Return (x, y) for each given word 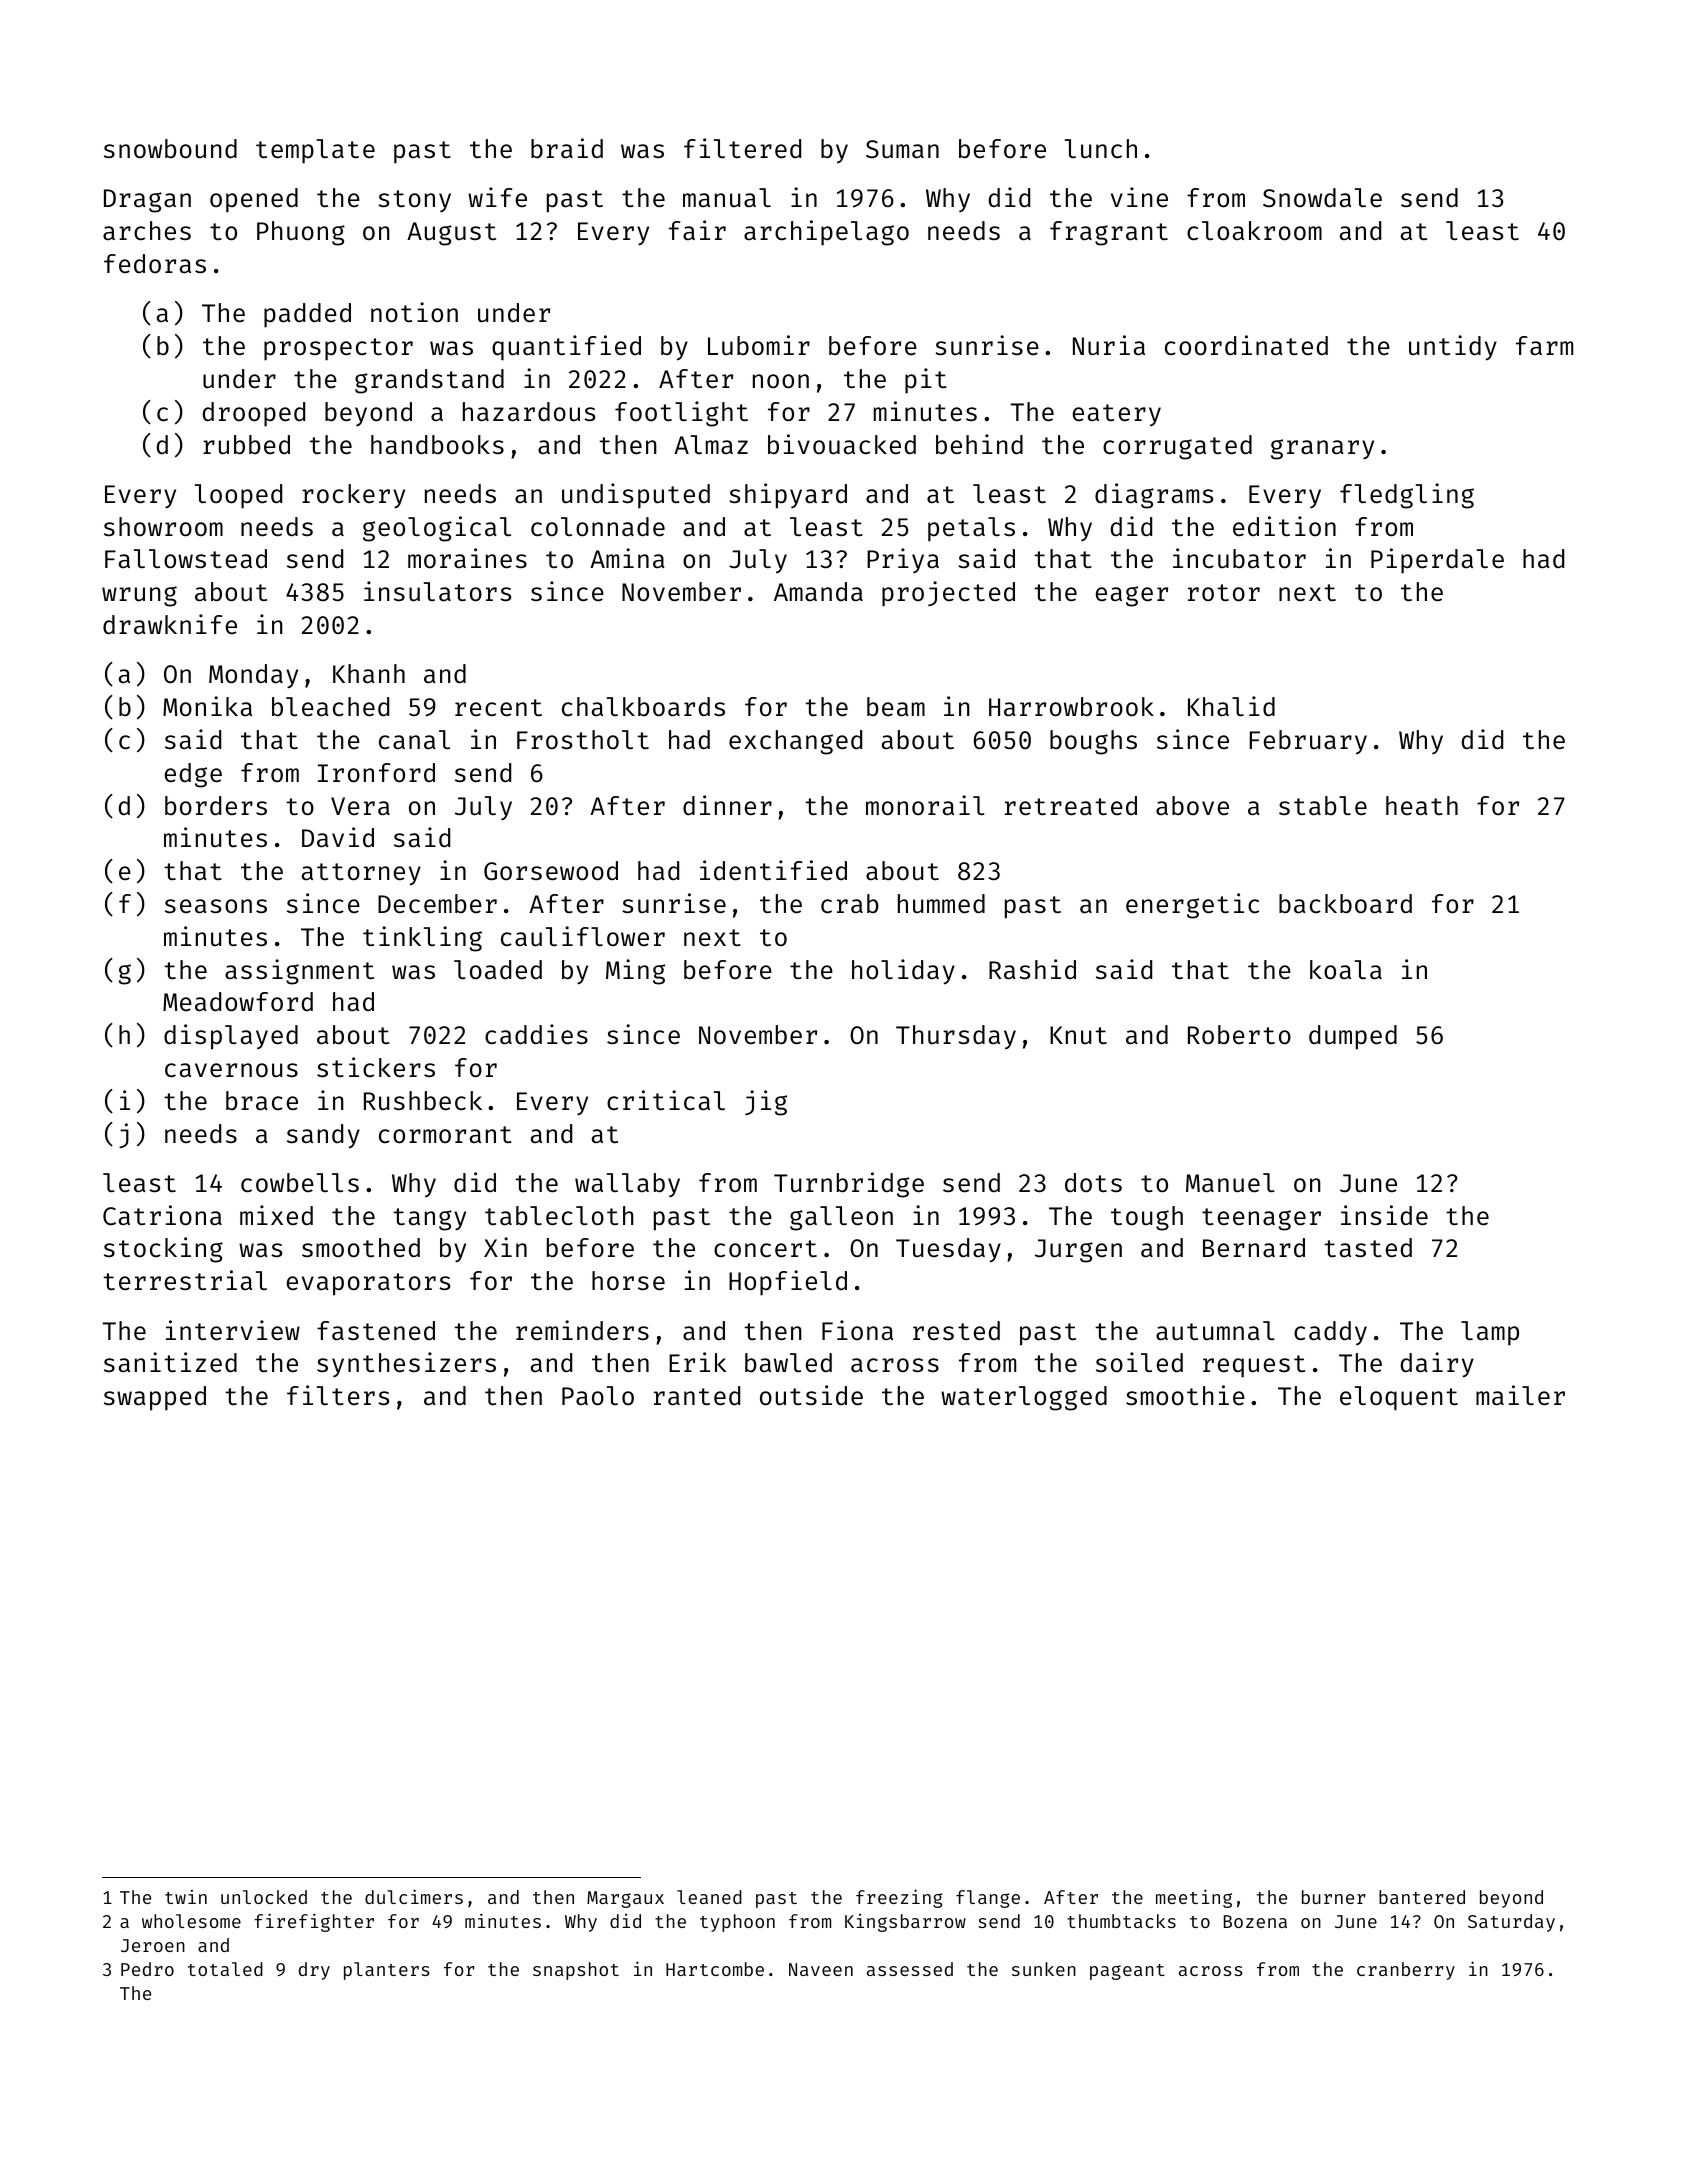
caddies (536, 1034)
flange (988, 1899)
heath (1422, 806)
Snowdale (1322, 198)
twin (186, 1896)
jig (766, 1103)
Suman (902, 149)
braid (567, 148)
